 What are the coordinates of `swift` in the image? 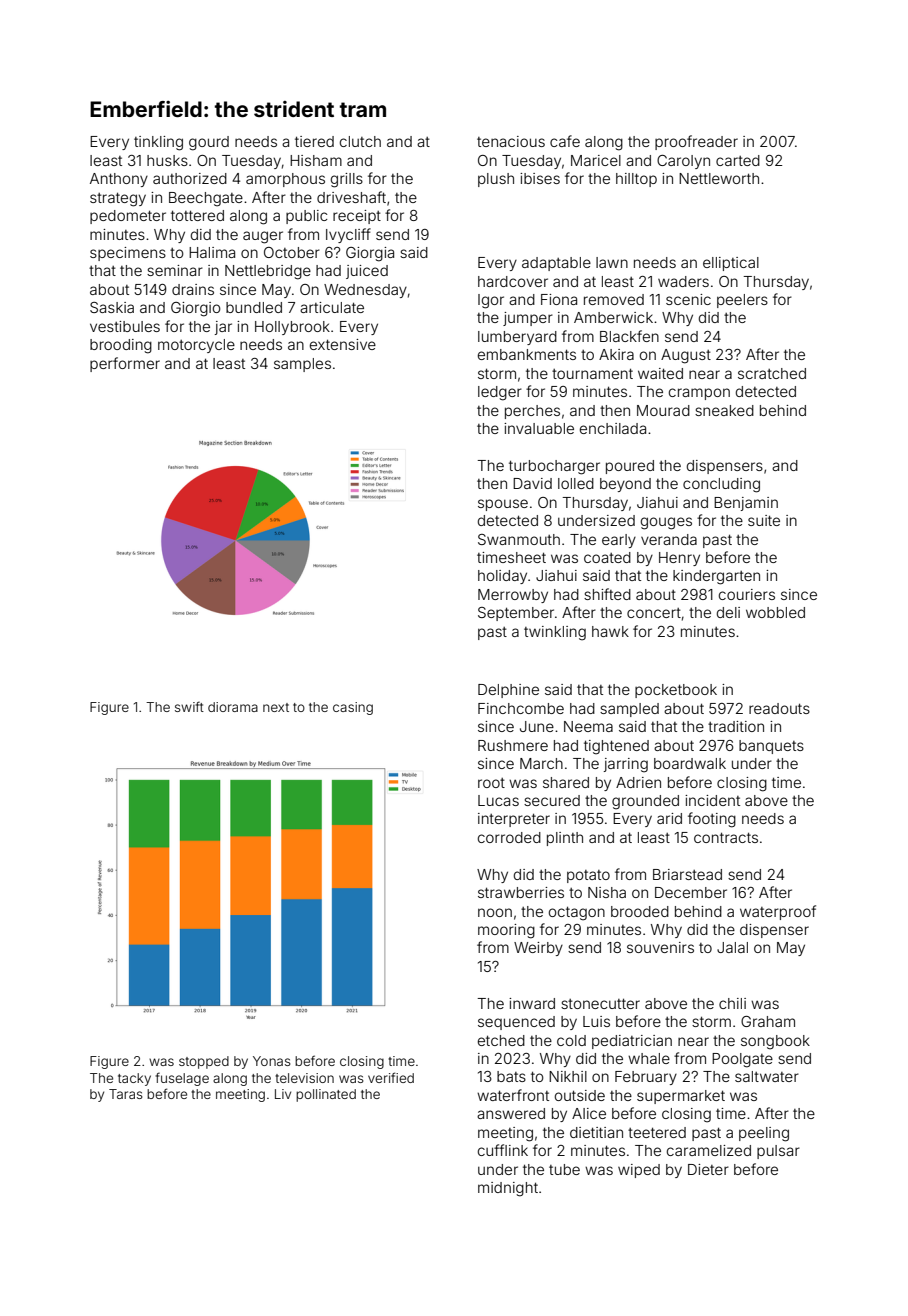 It's located at (189, 706).
